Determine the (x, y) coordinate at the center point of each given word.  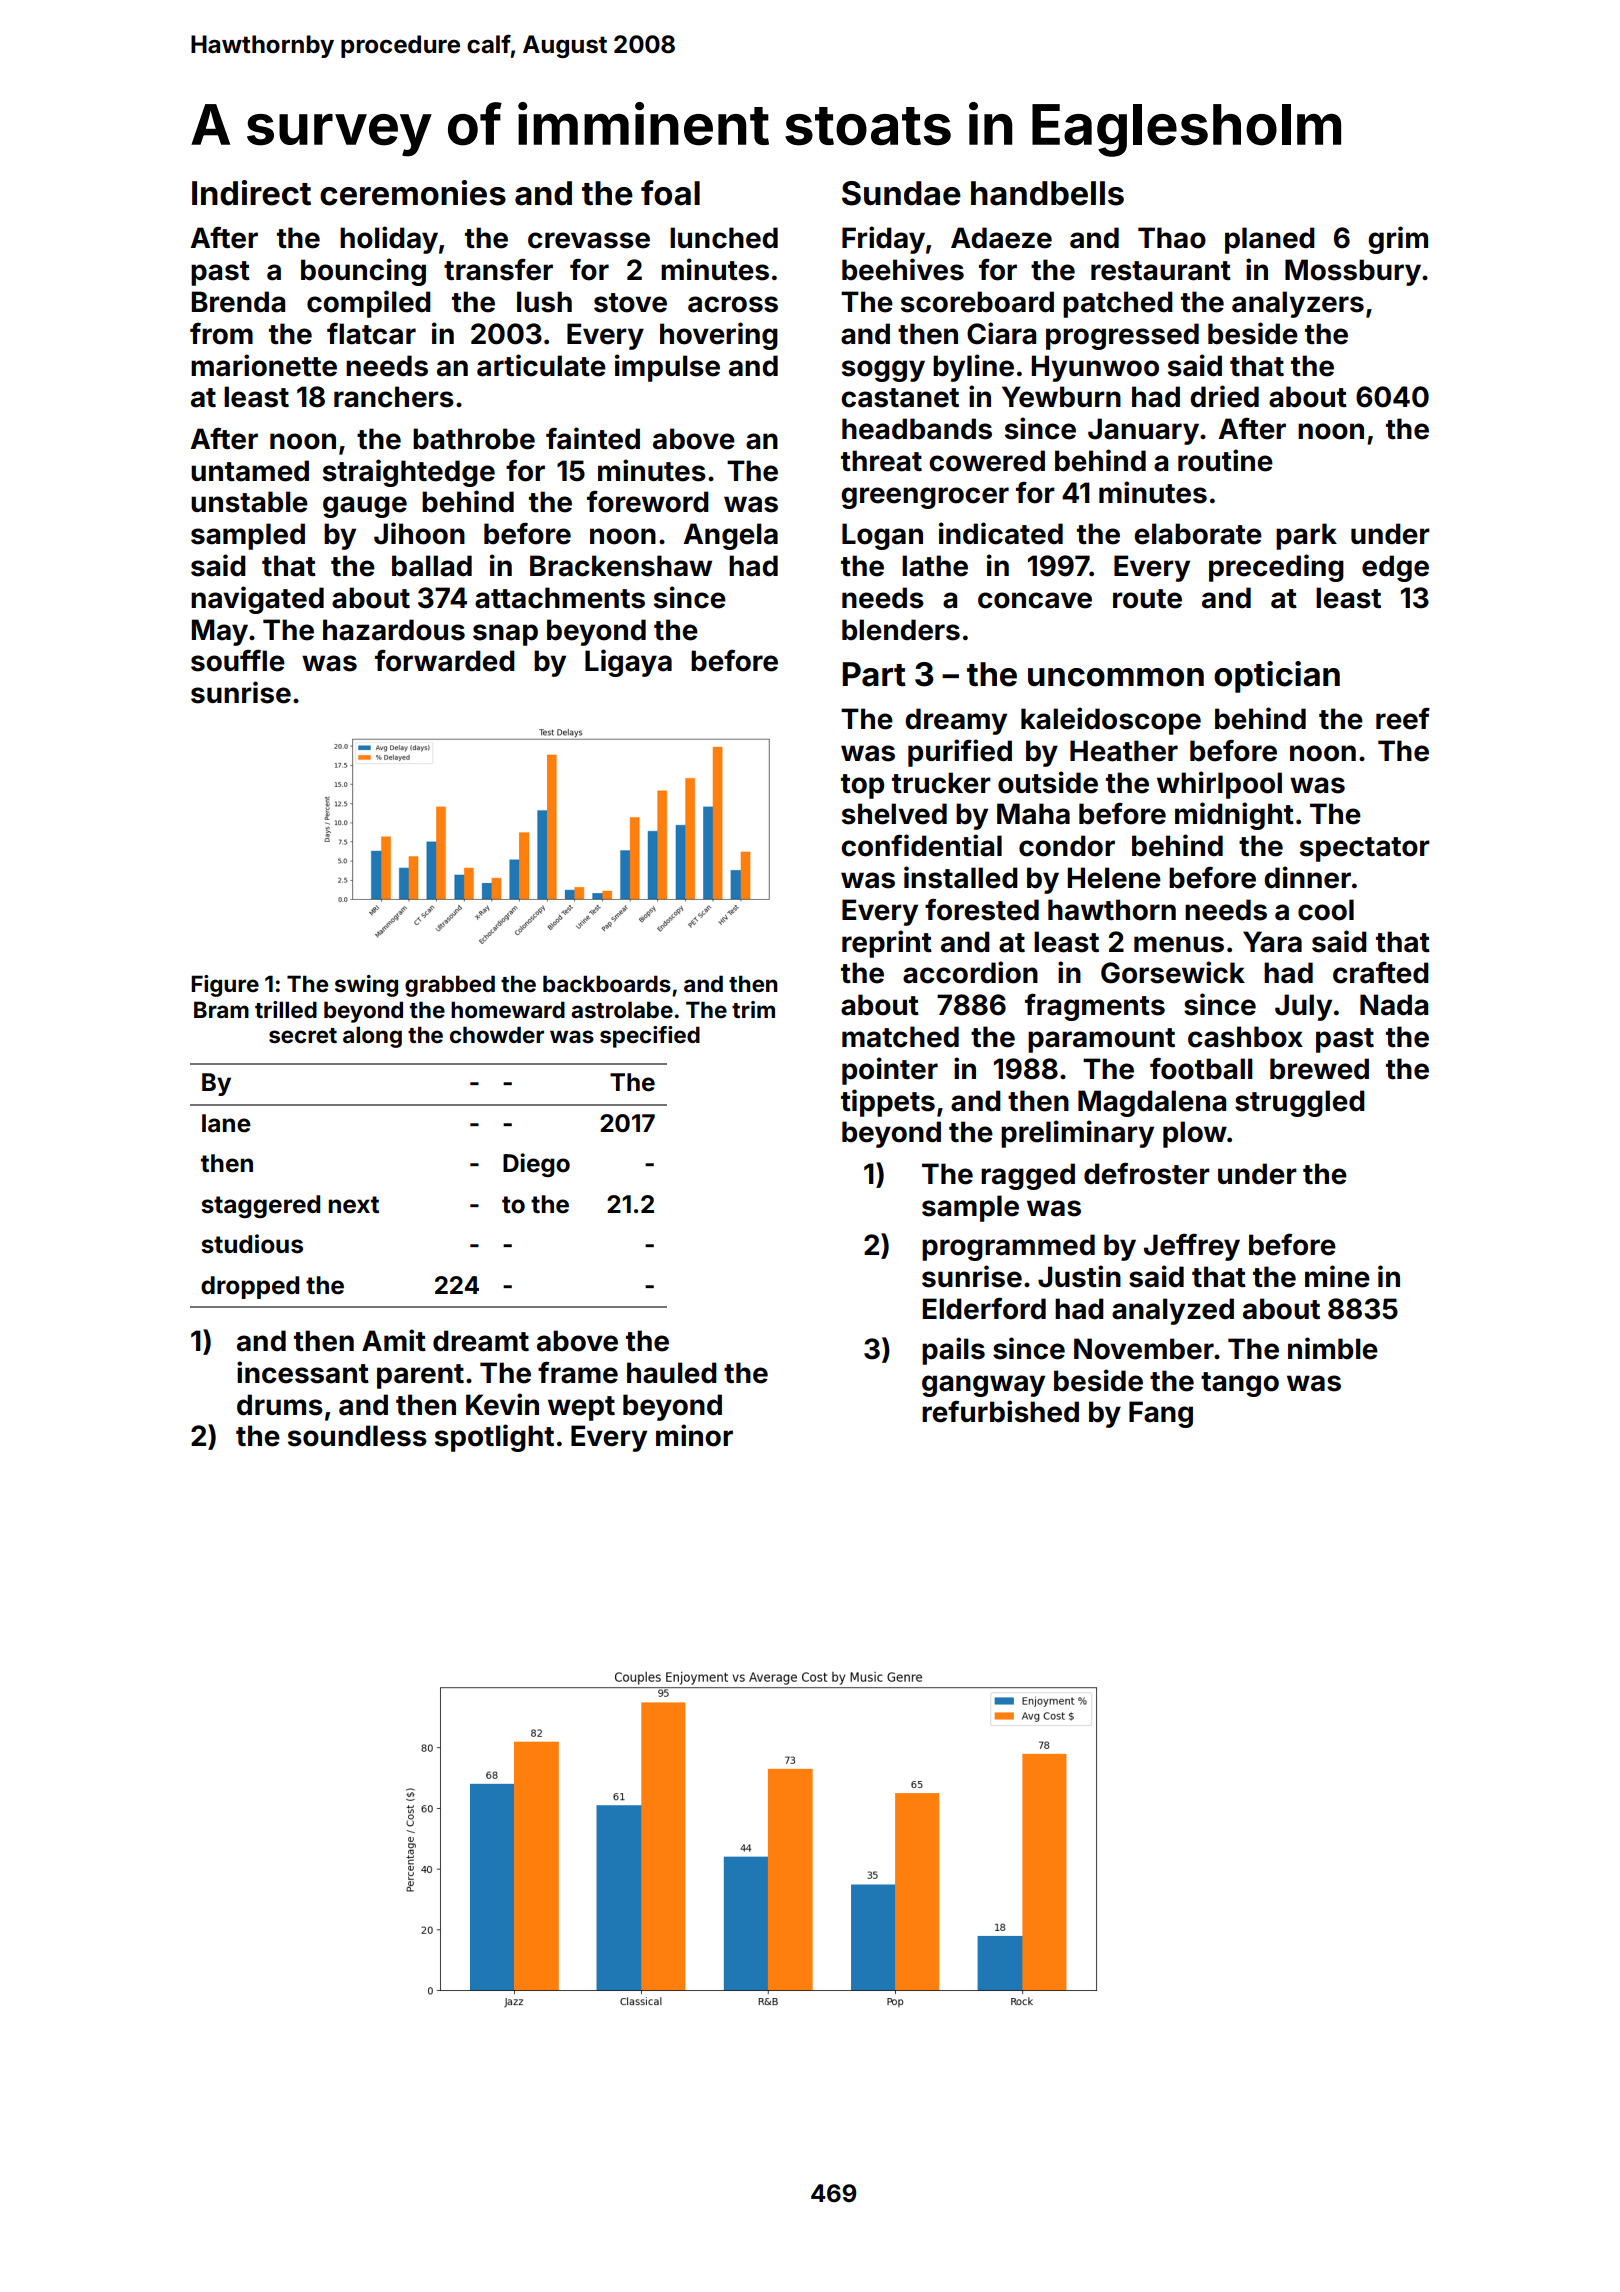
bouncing (363, 272)
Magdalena (1152, 1103)
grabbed (450, 986)
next (354, 1205)
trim (753, 1009)
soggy (883, 371)
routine (1225, 460)
